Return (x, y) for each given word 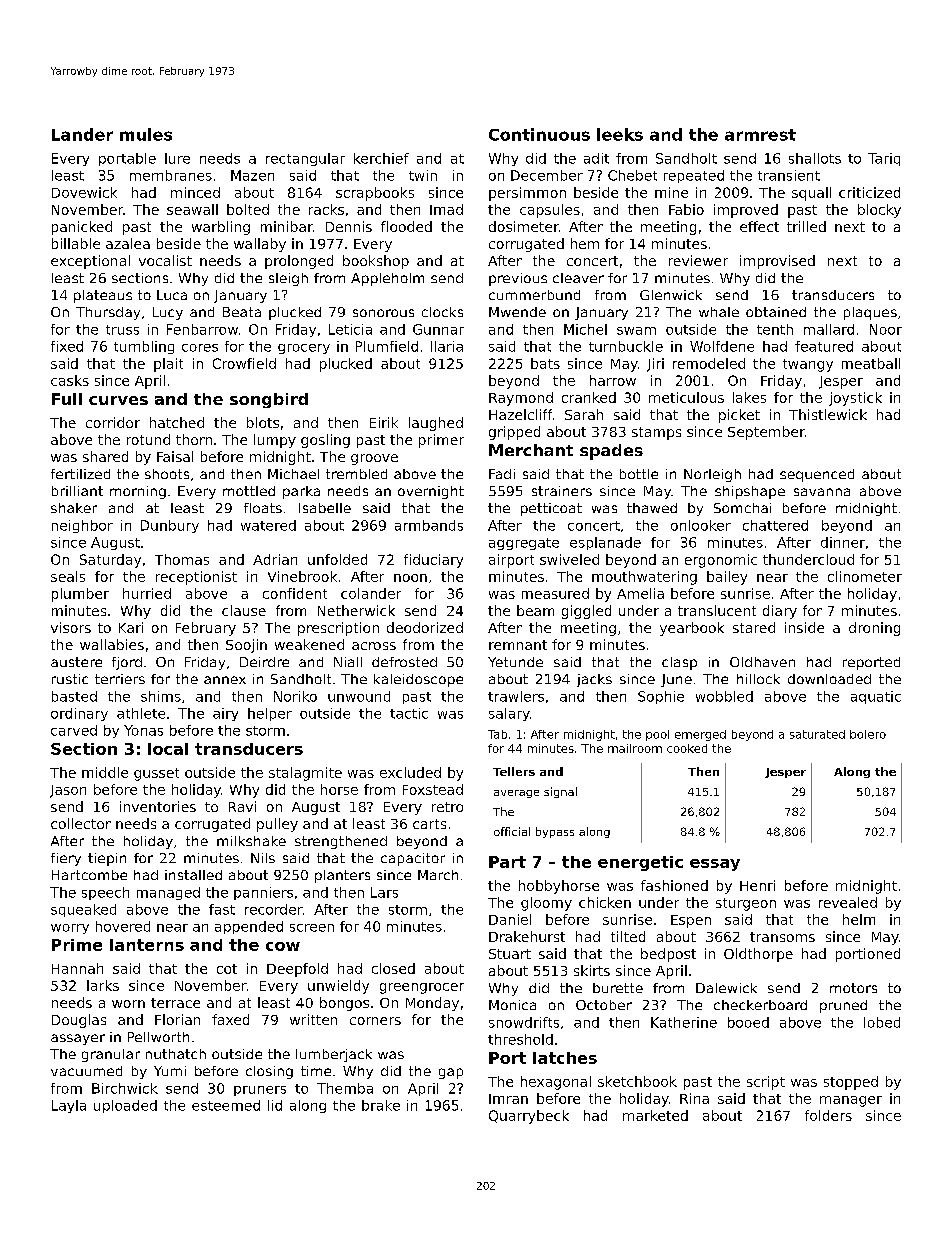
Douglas (79, 1021)
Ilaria (447, 346)
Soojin (246, 646)
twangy (808, 365)
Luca (172, 295)
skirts (592, 970)
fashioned (674, 885)
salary (509, 714)
